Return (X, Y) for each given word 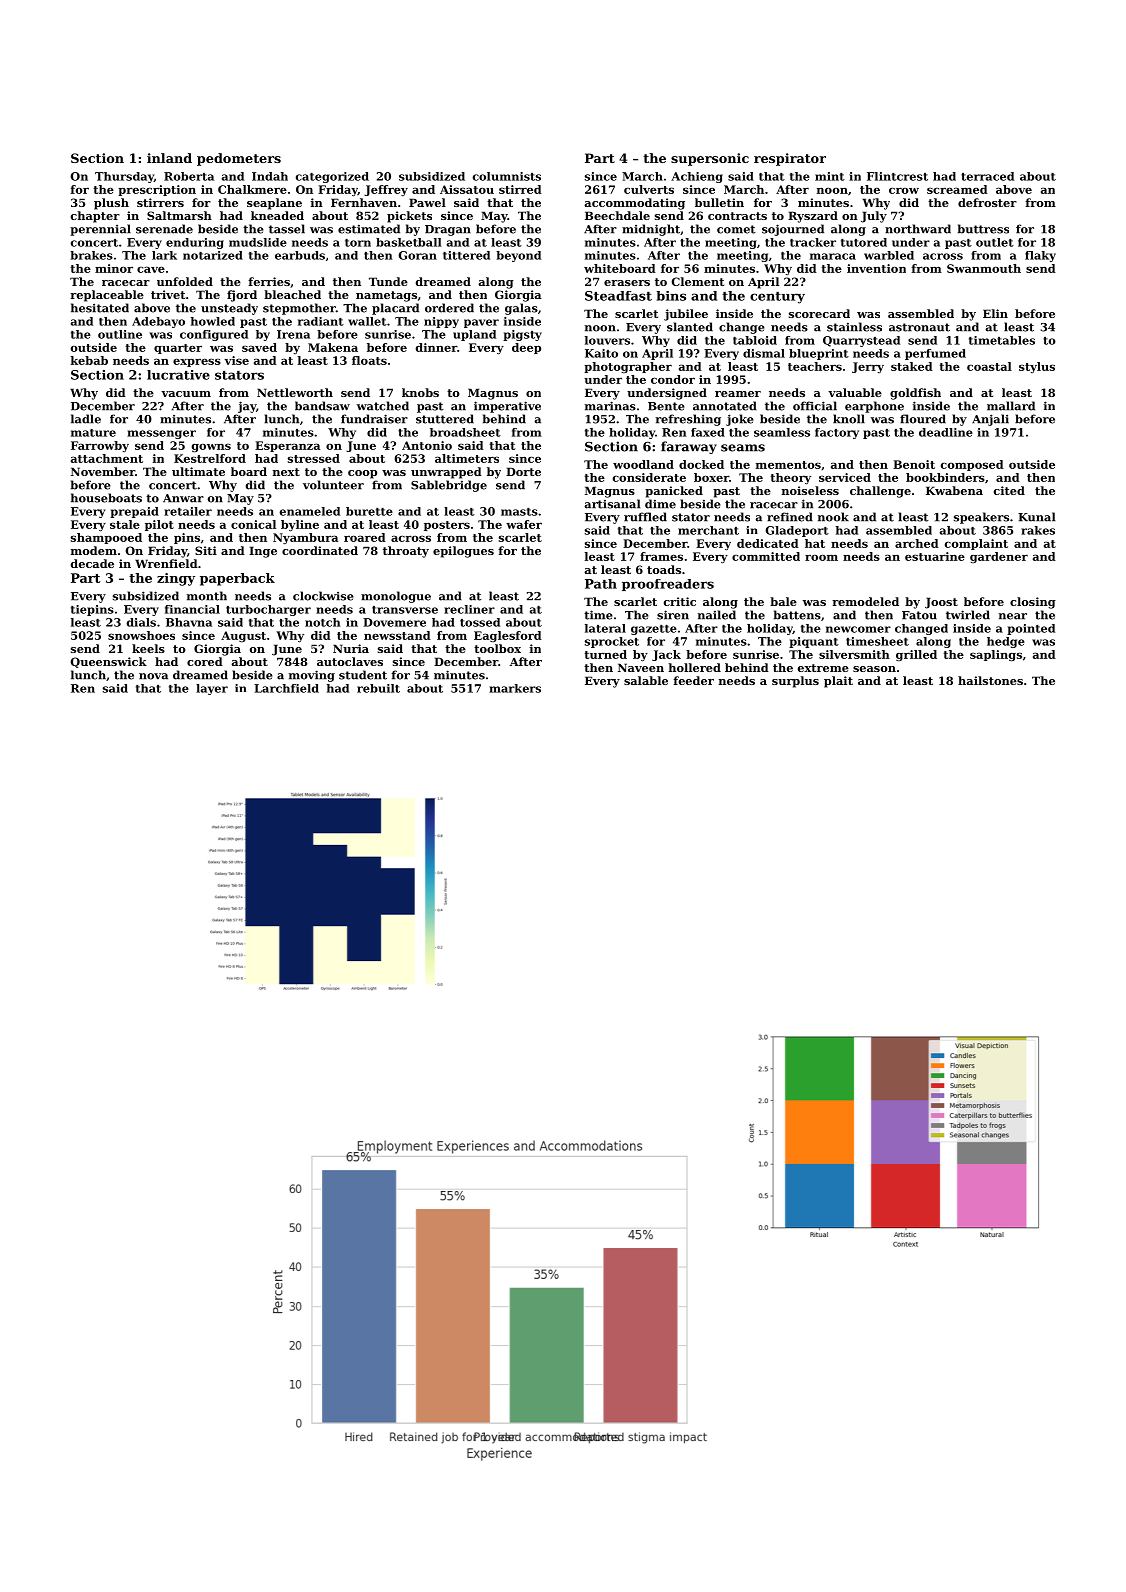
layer (212, 689)
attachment (107, 458)
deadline (946, 432)
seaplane (274, 204)
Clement (697, 281)
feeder (693, 680)
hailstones (990, 680)
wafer (524, 524)
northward (918, 229)
